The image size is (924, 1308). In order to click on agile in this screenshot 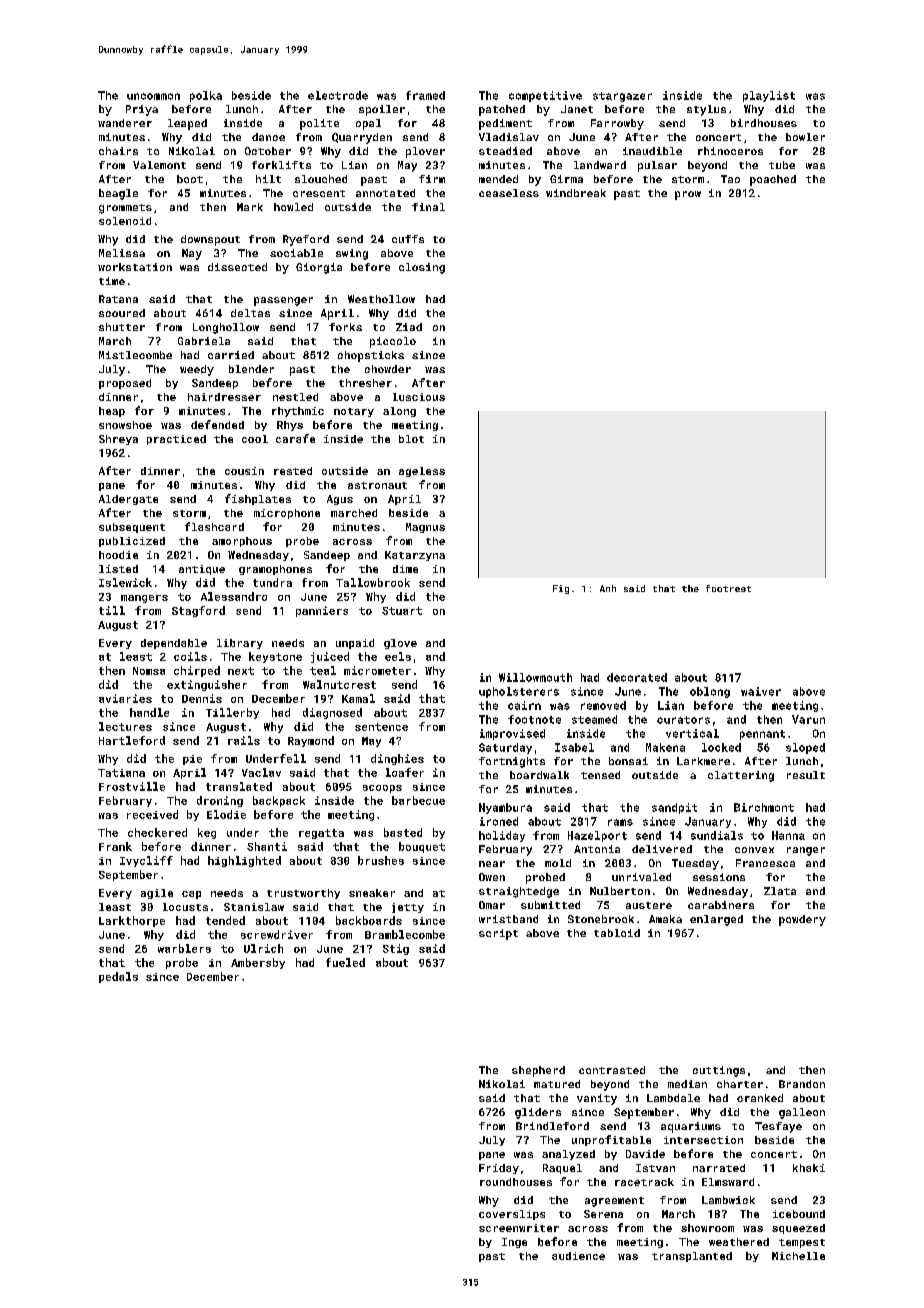, I will do `click(157, 894)`.
